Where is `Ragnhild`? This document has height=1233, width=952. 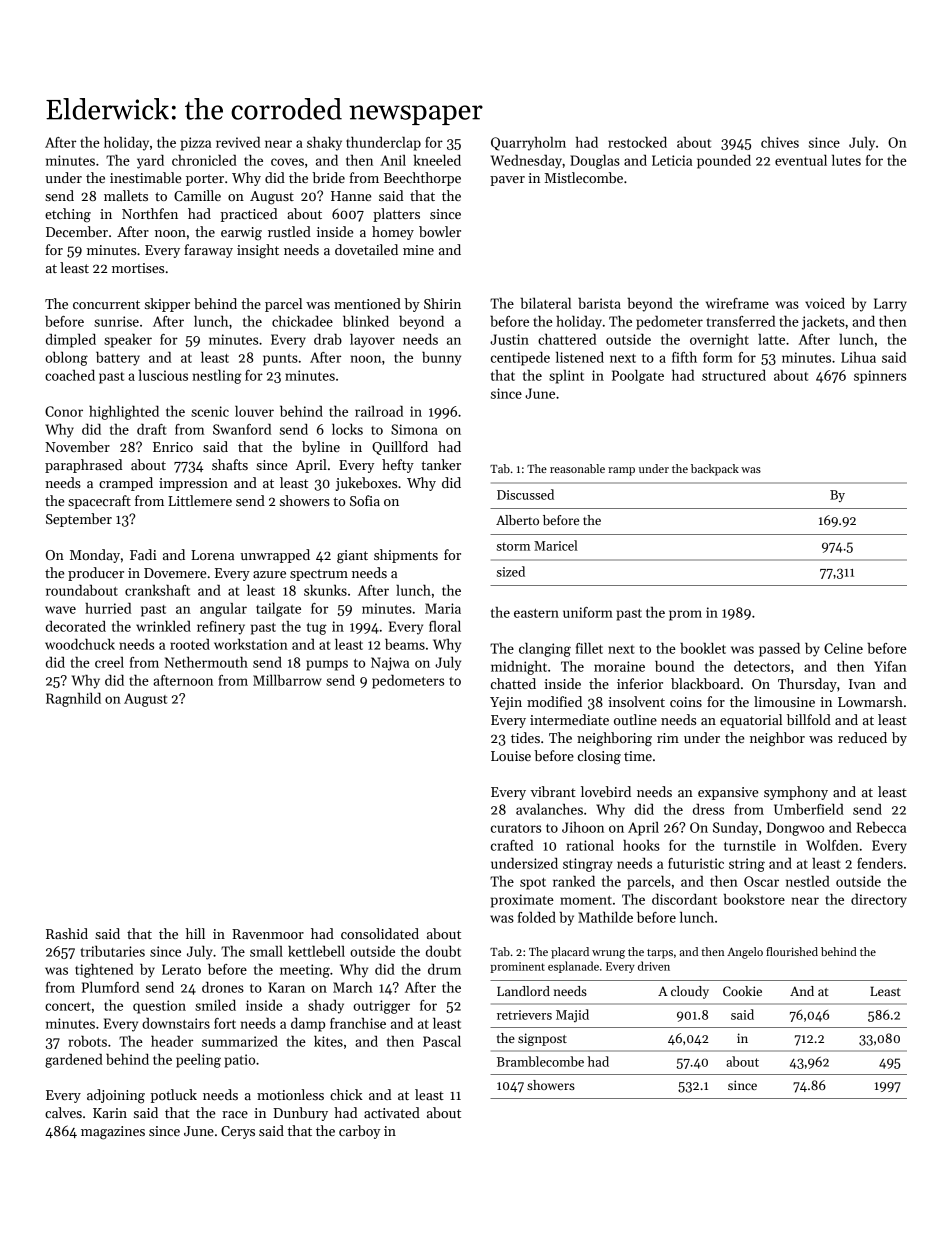
Ragnhild is located at coordinates (73, 700).
